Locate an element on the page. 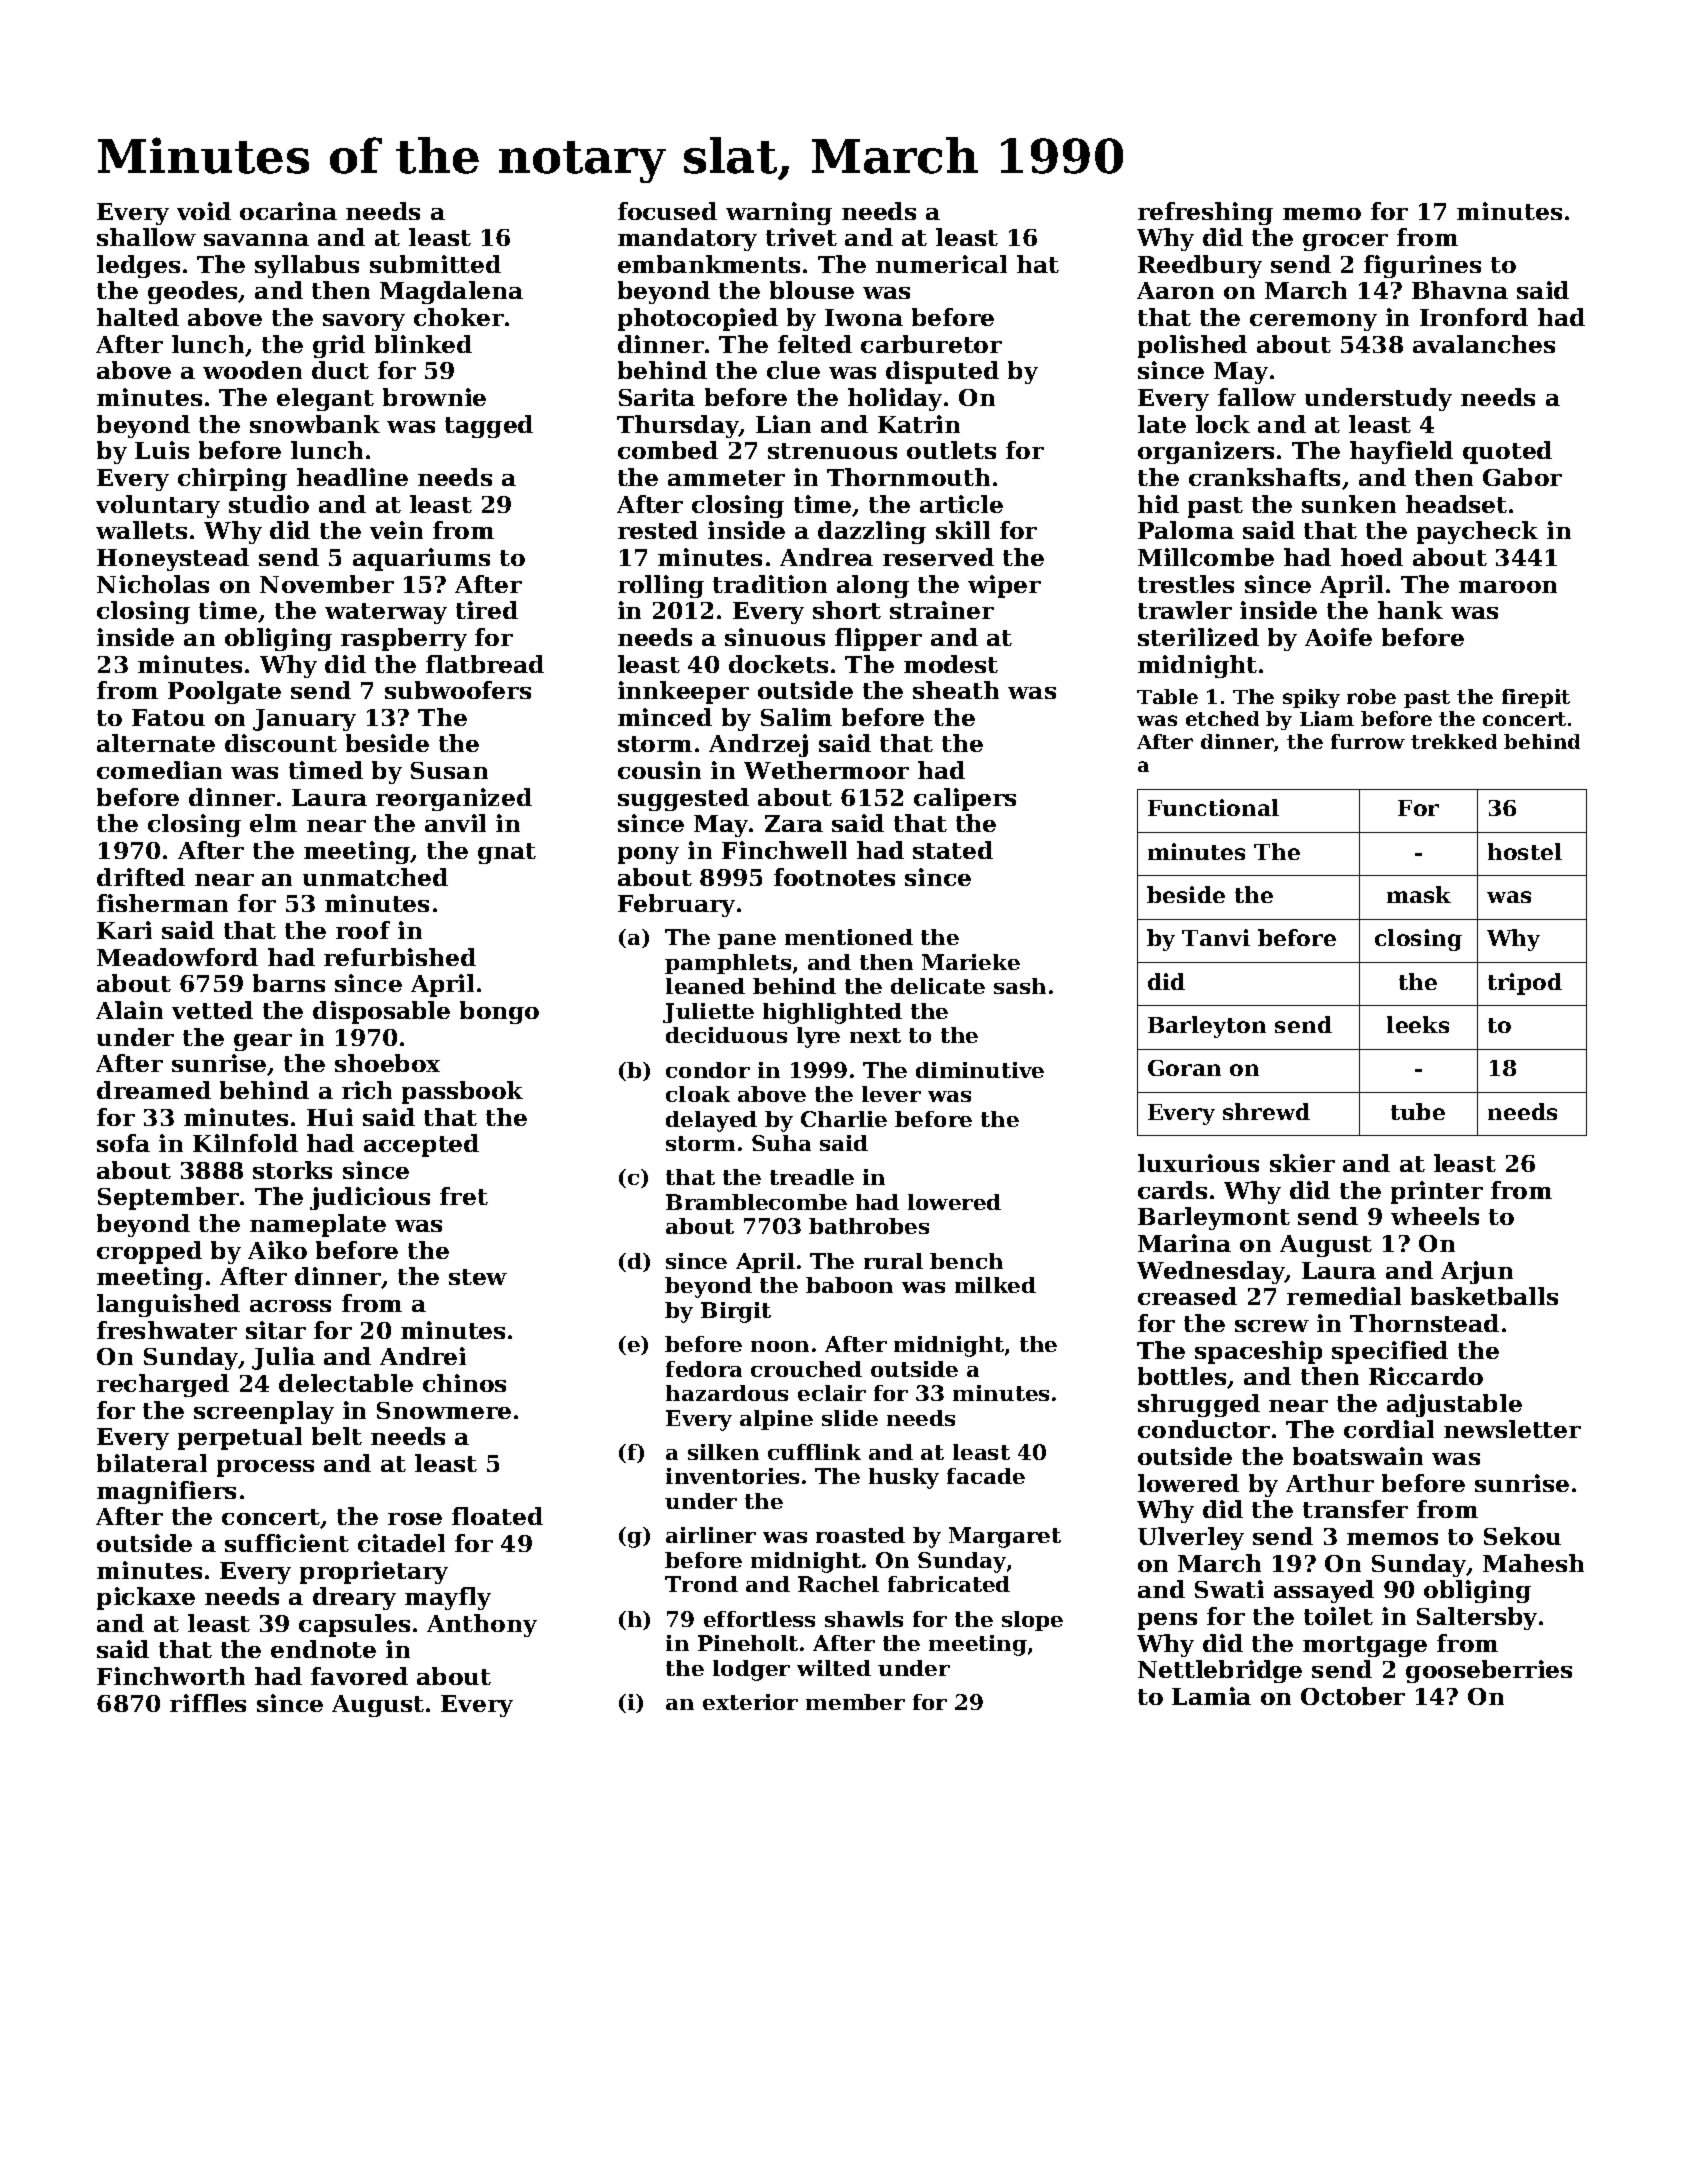 Image resolution: width=1683 pixels, height=2178 pixels. printer is located at coordinates (1437, 1192).
